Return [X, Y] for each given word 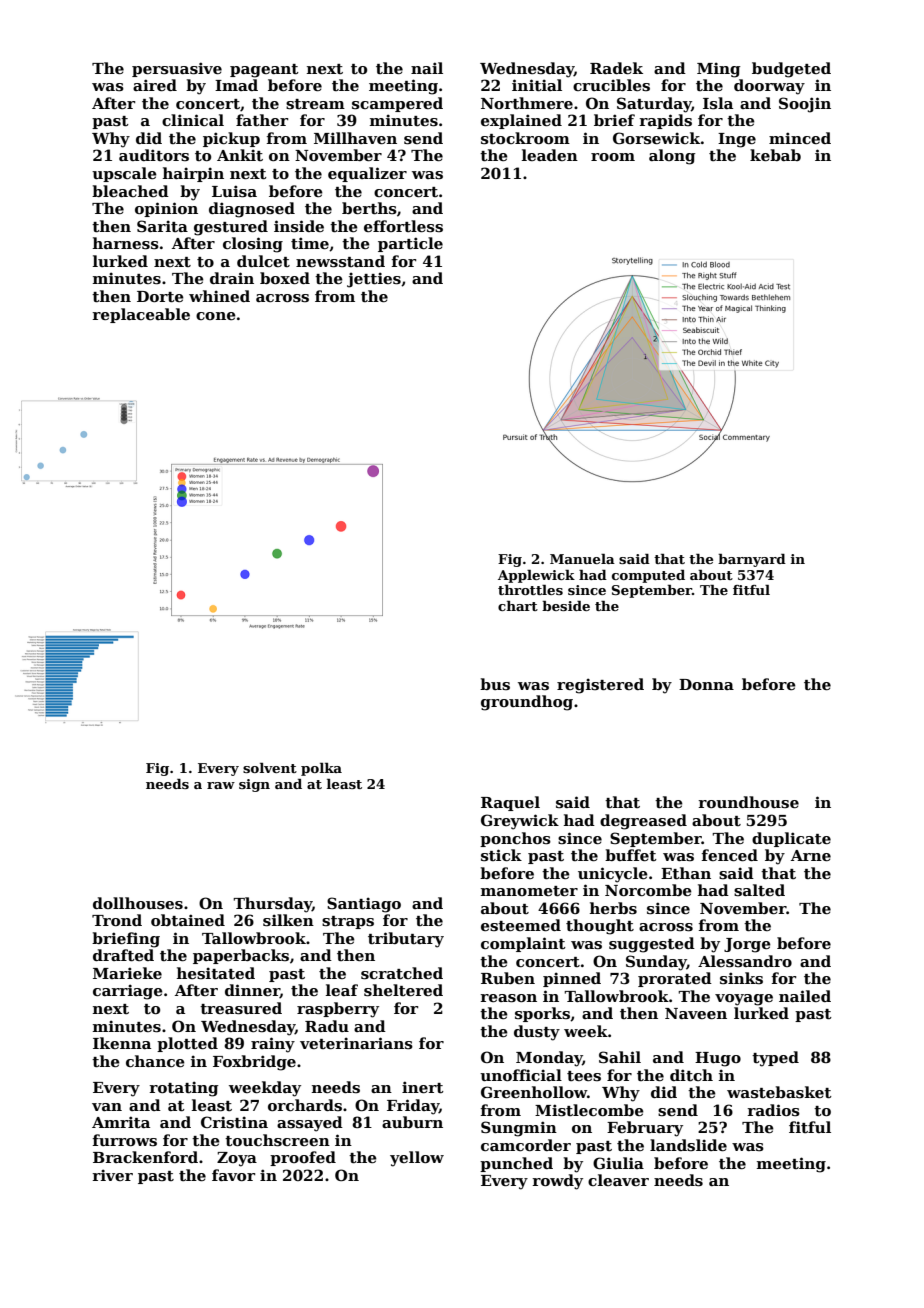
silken [288, 920]
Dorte [160, 296]
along [672, 157]
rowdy [557, 1182]
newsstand [340, 261]
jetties [374, 280]
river [112, 1175]
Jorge [747, 945]
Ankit [240, 155]
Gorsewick [657, 138]
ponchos [515, 839]
